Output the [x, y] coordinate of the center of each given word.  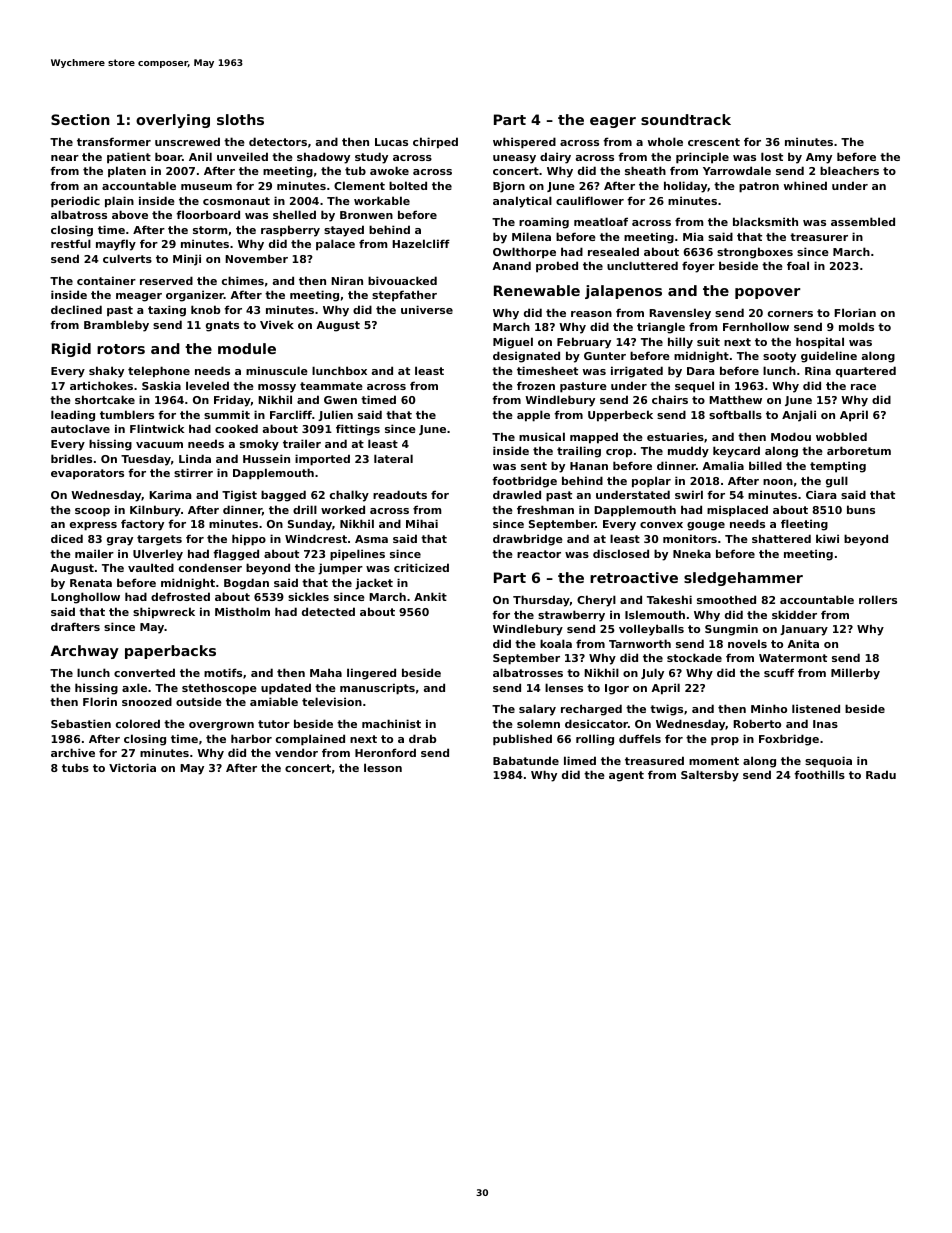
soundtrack [686, 119]
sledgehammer [743, 579]
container [106, 280]
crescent [714, 142]
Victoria [132, 767]
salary [537, 710]
